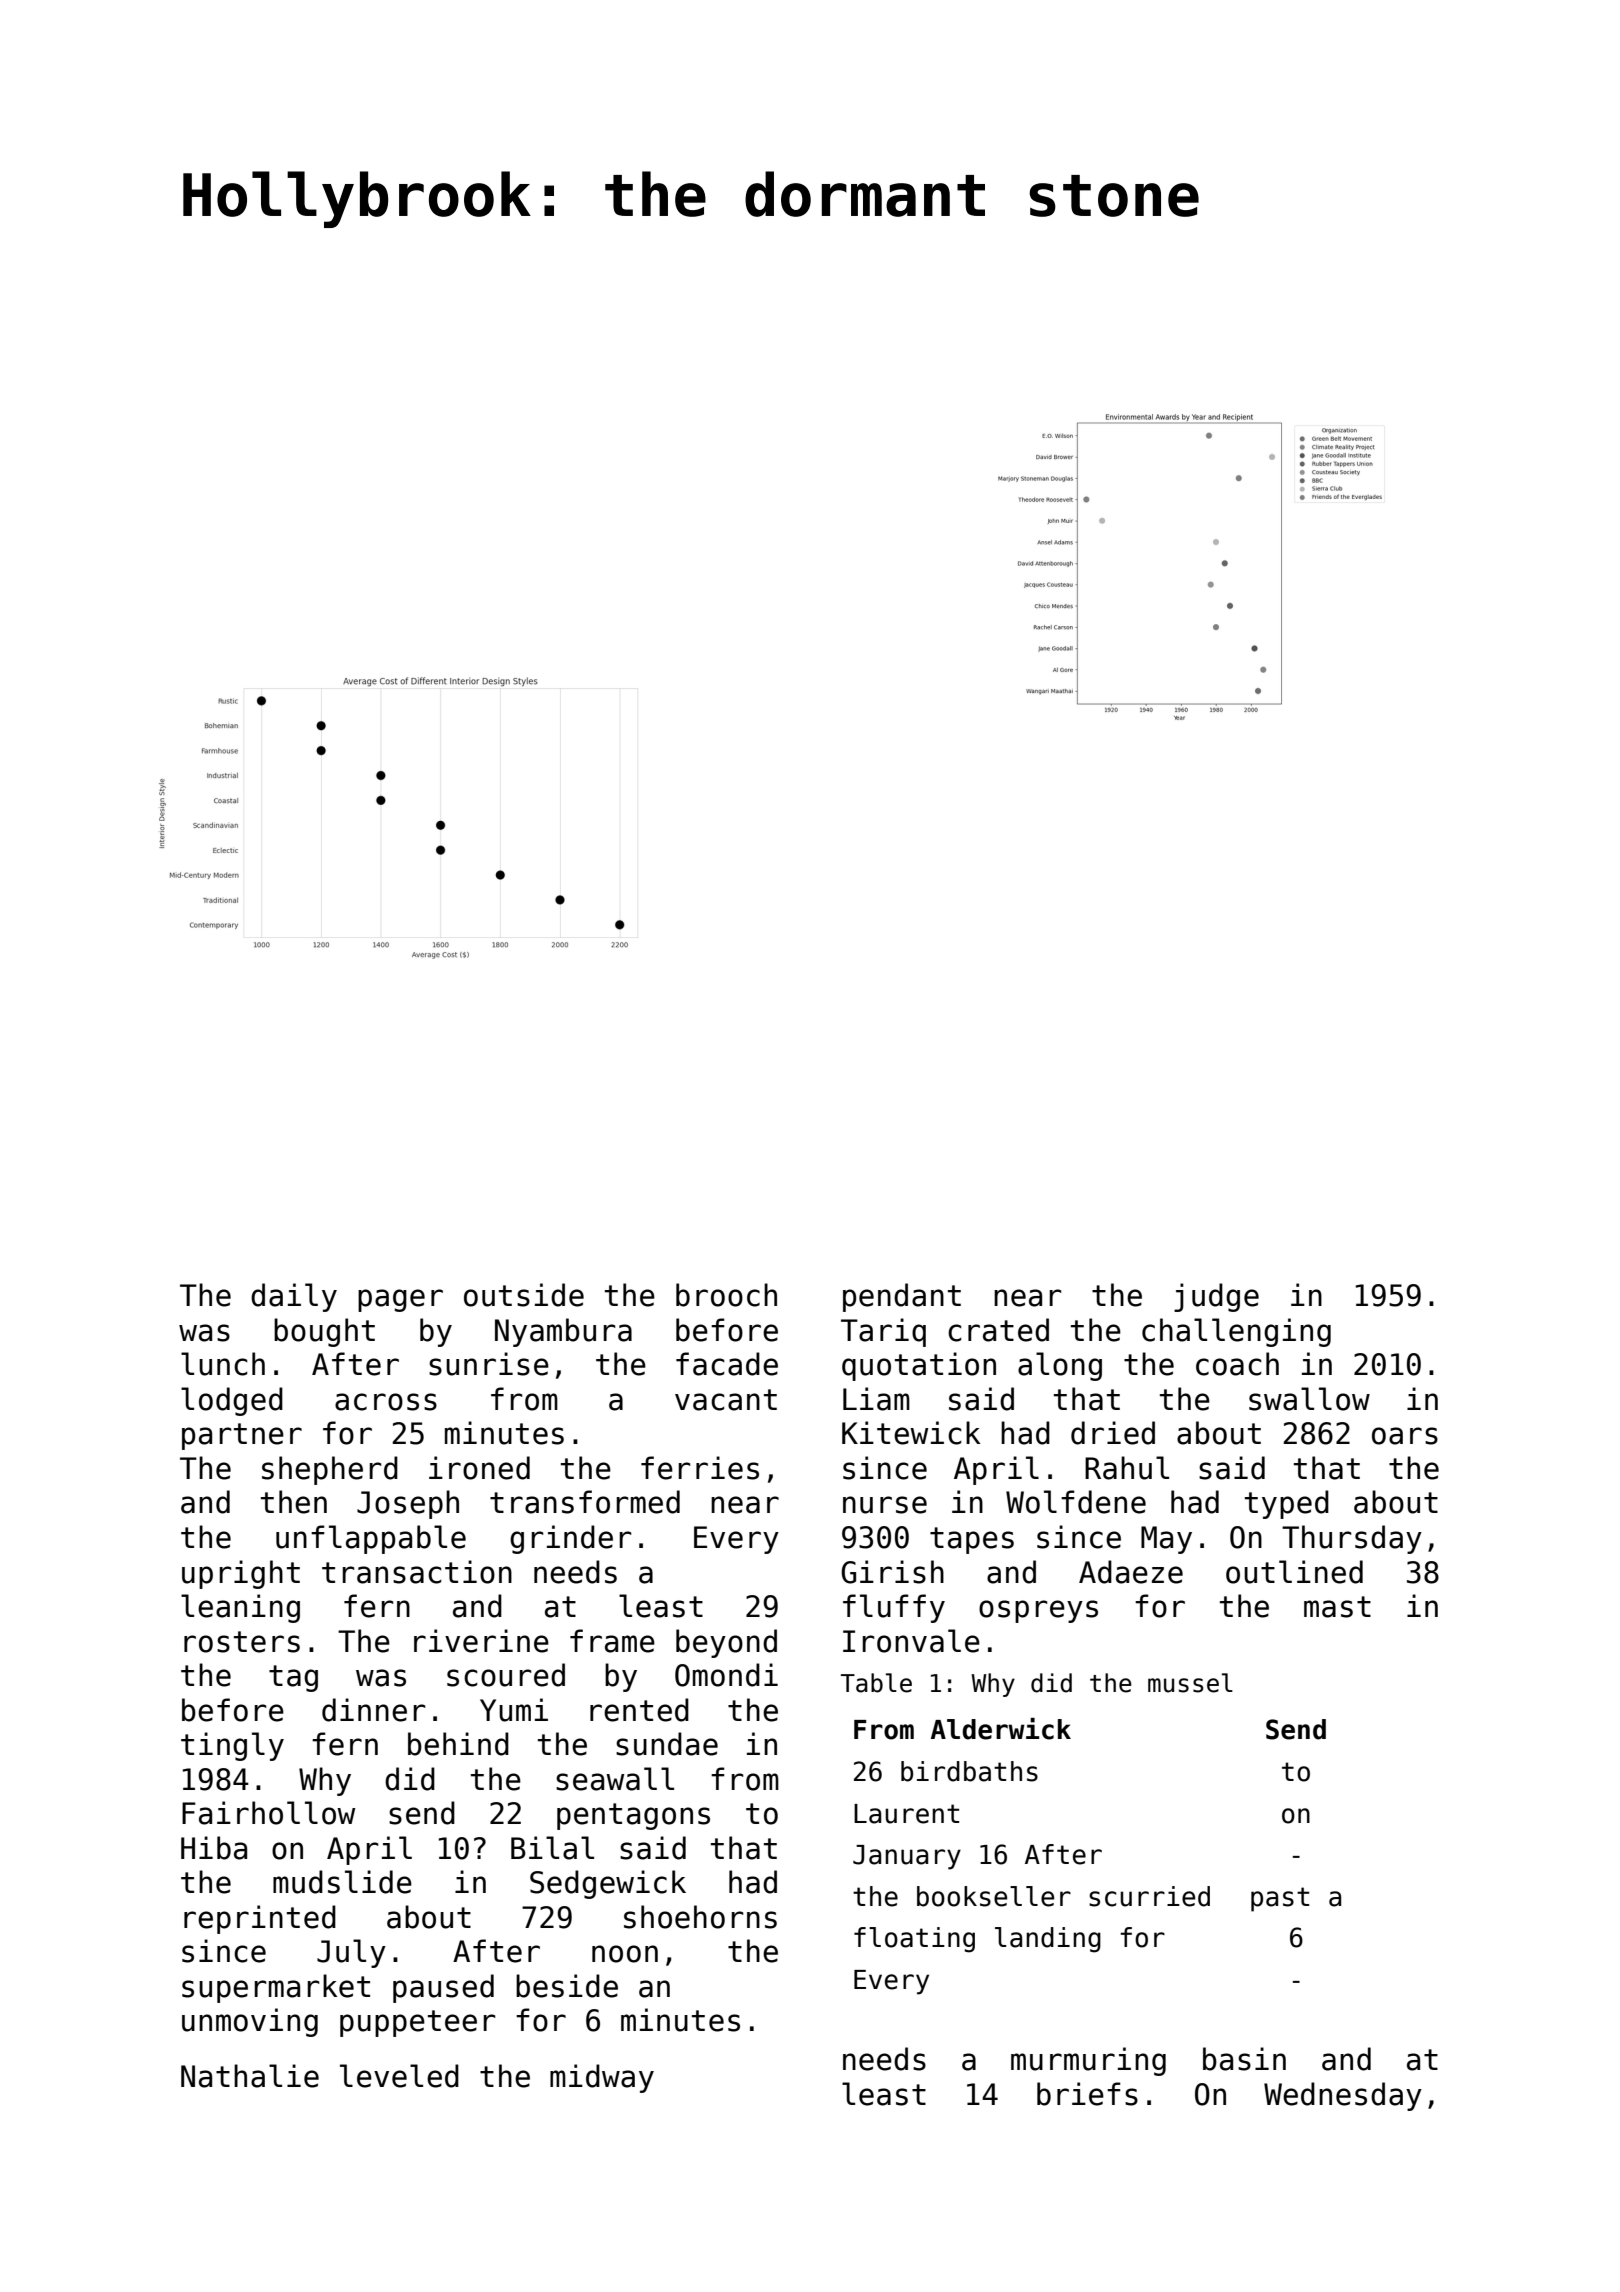 The image size is (1620, 2292). What do you see at coordinates (1337, 1607) in the page?
I see `mast` at bounding box center [1337, 1607].
